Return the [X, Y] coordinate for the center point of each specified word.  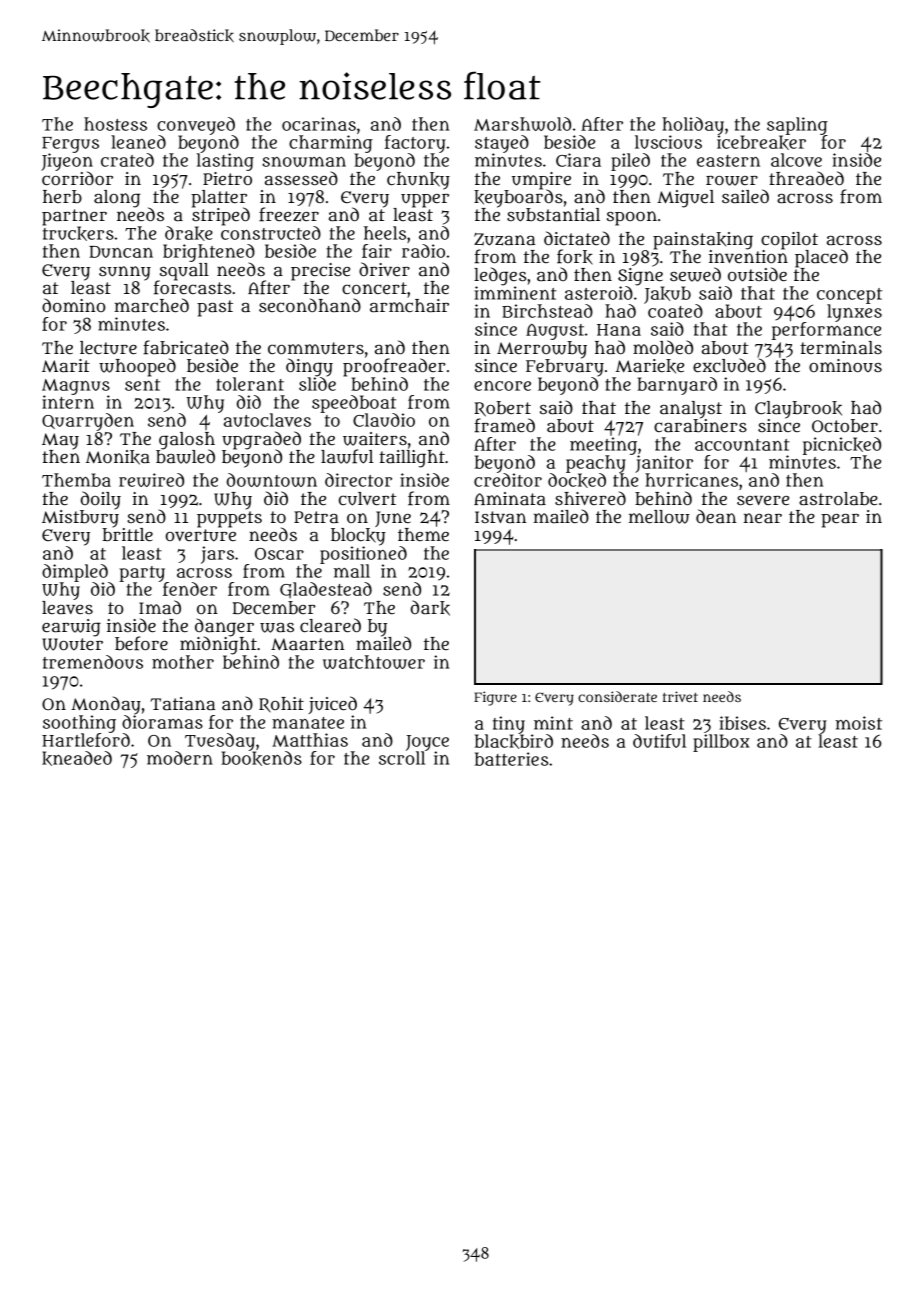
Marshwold [522, 124]
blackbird [514, 741]
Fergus [70, 145]
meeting [603, 446]
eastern [728, 161]
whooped [137, 367]
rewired [151, 480]
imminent [515, 293]
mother [183, 662]
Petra [316, 517]
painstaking [703, 240]
